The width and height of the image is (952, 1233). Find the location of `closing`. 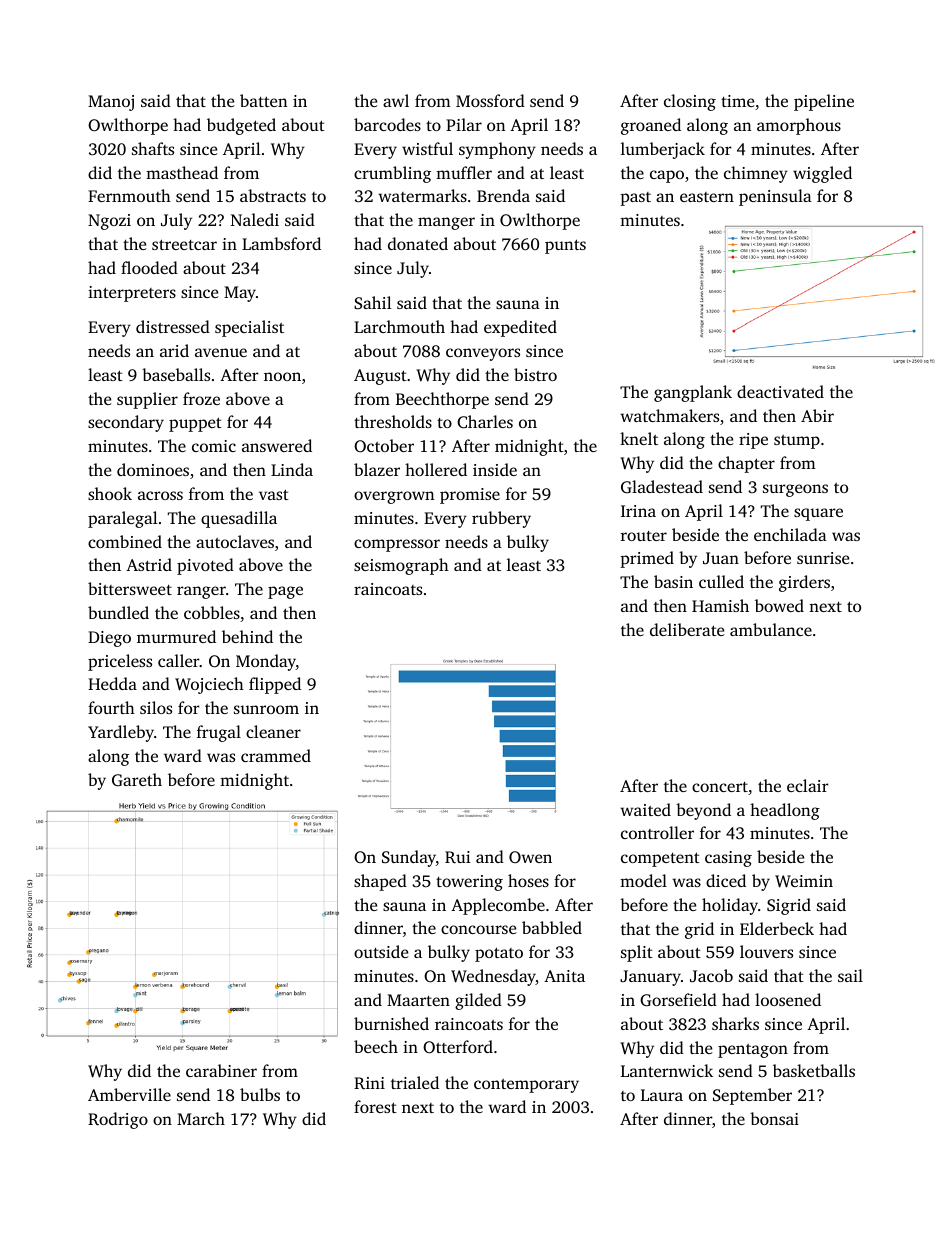

closing is located at coordinates (690, 102).
